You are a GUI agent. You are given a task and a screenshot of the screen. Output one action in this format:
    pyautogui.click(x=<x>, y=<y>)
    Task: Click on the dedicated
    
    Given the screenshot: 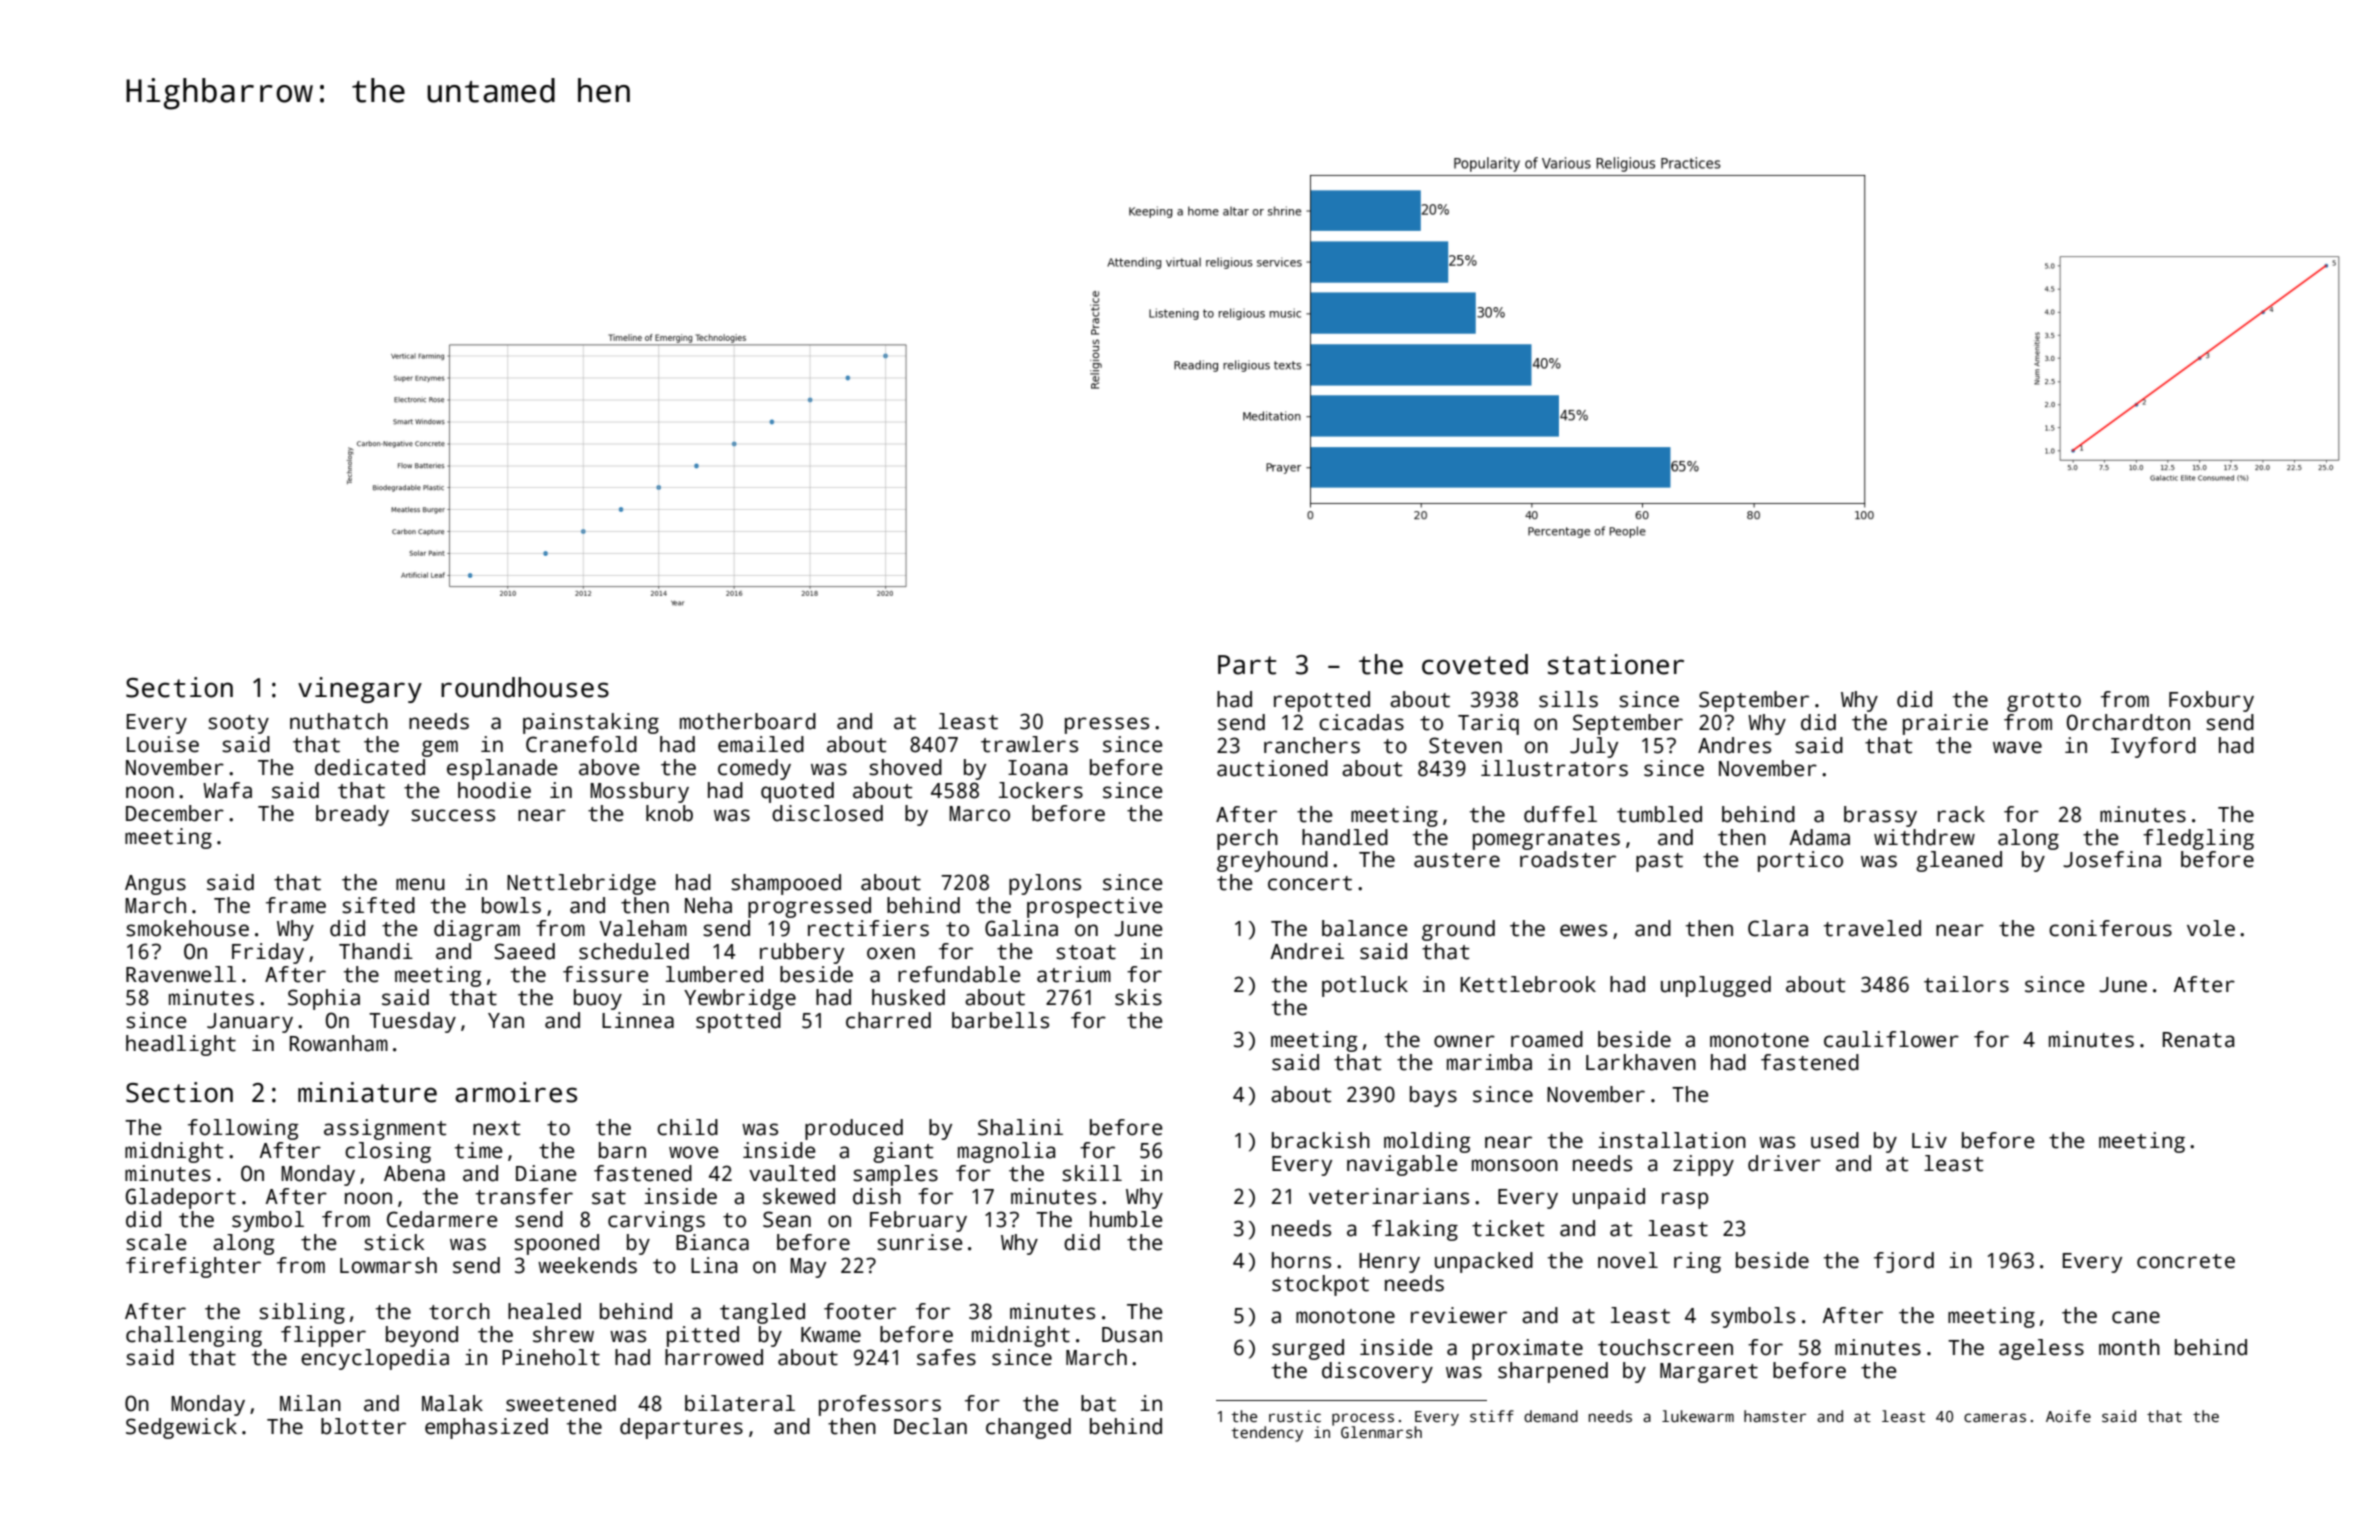 What is the action you would take?
    pyautogui.click(x=370, y=767)
